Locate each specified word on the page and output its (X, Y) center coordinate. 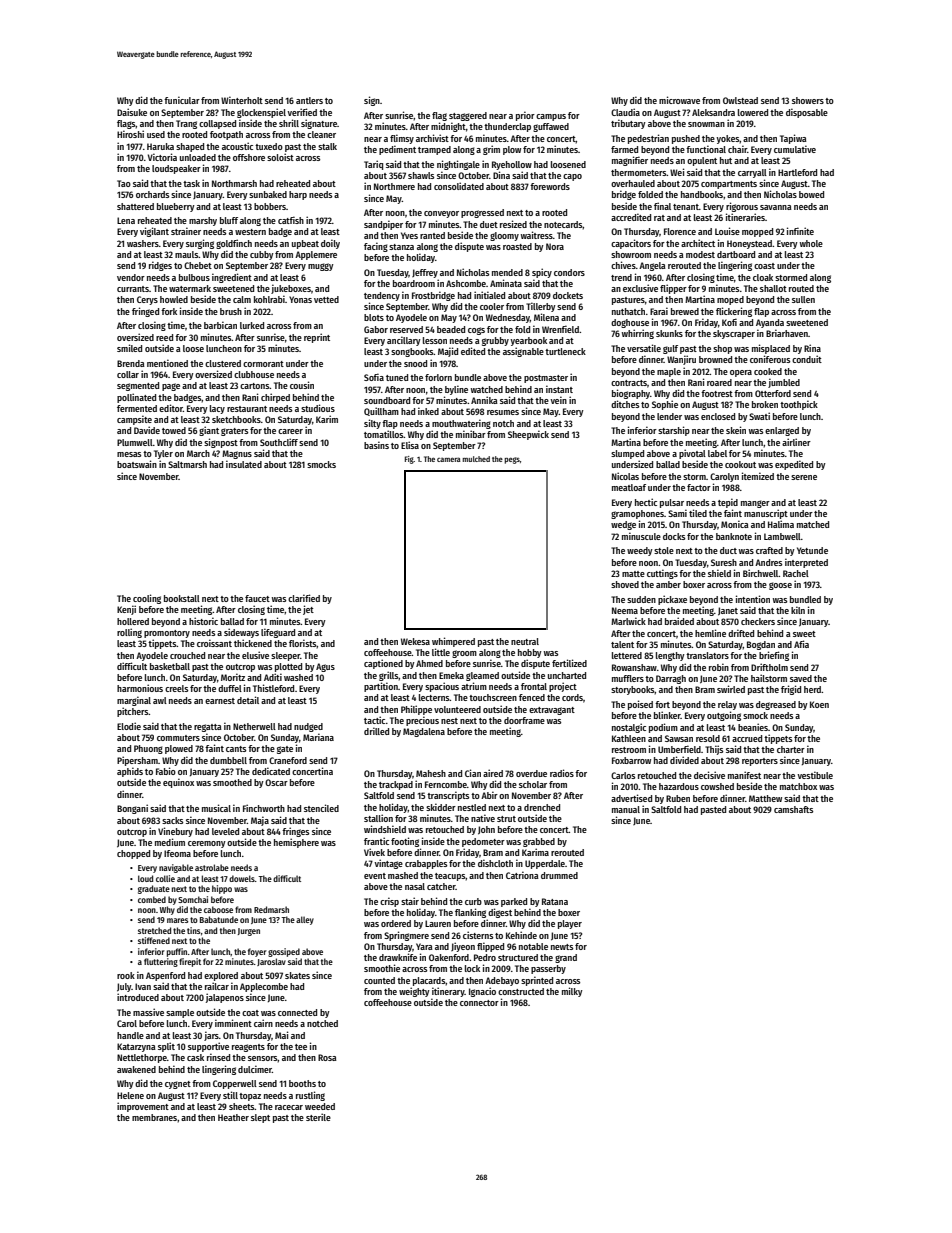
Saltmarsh (187, 464)
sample (180, 1013)
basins (376, 445)
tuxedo (269, 146)
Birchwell (761, 573)
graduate (154, 889)
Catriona (522, 875)
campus (551, 117)
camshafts (793, 809)
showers (808, 100)
